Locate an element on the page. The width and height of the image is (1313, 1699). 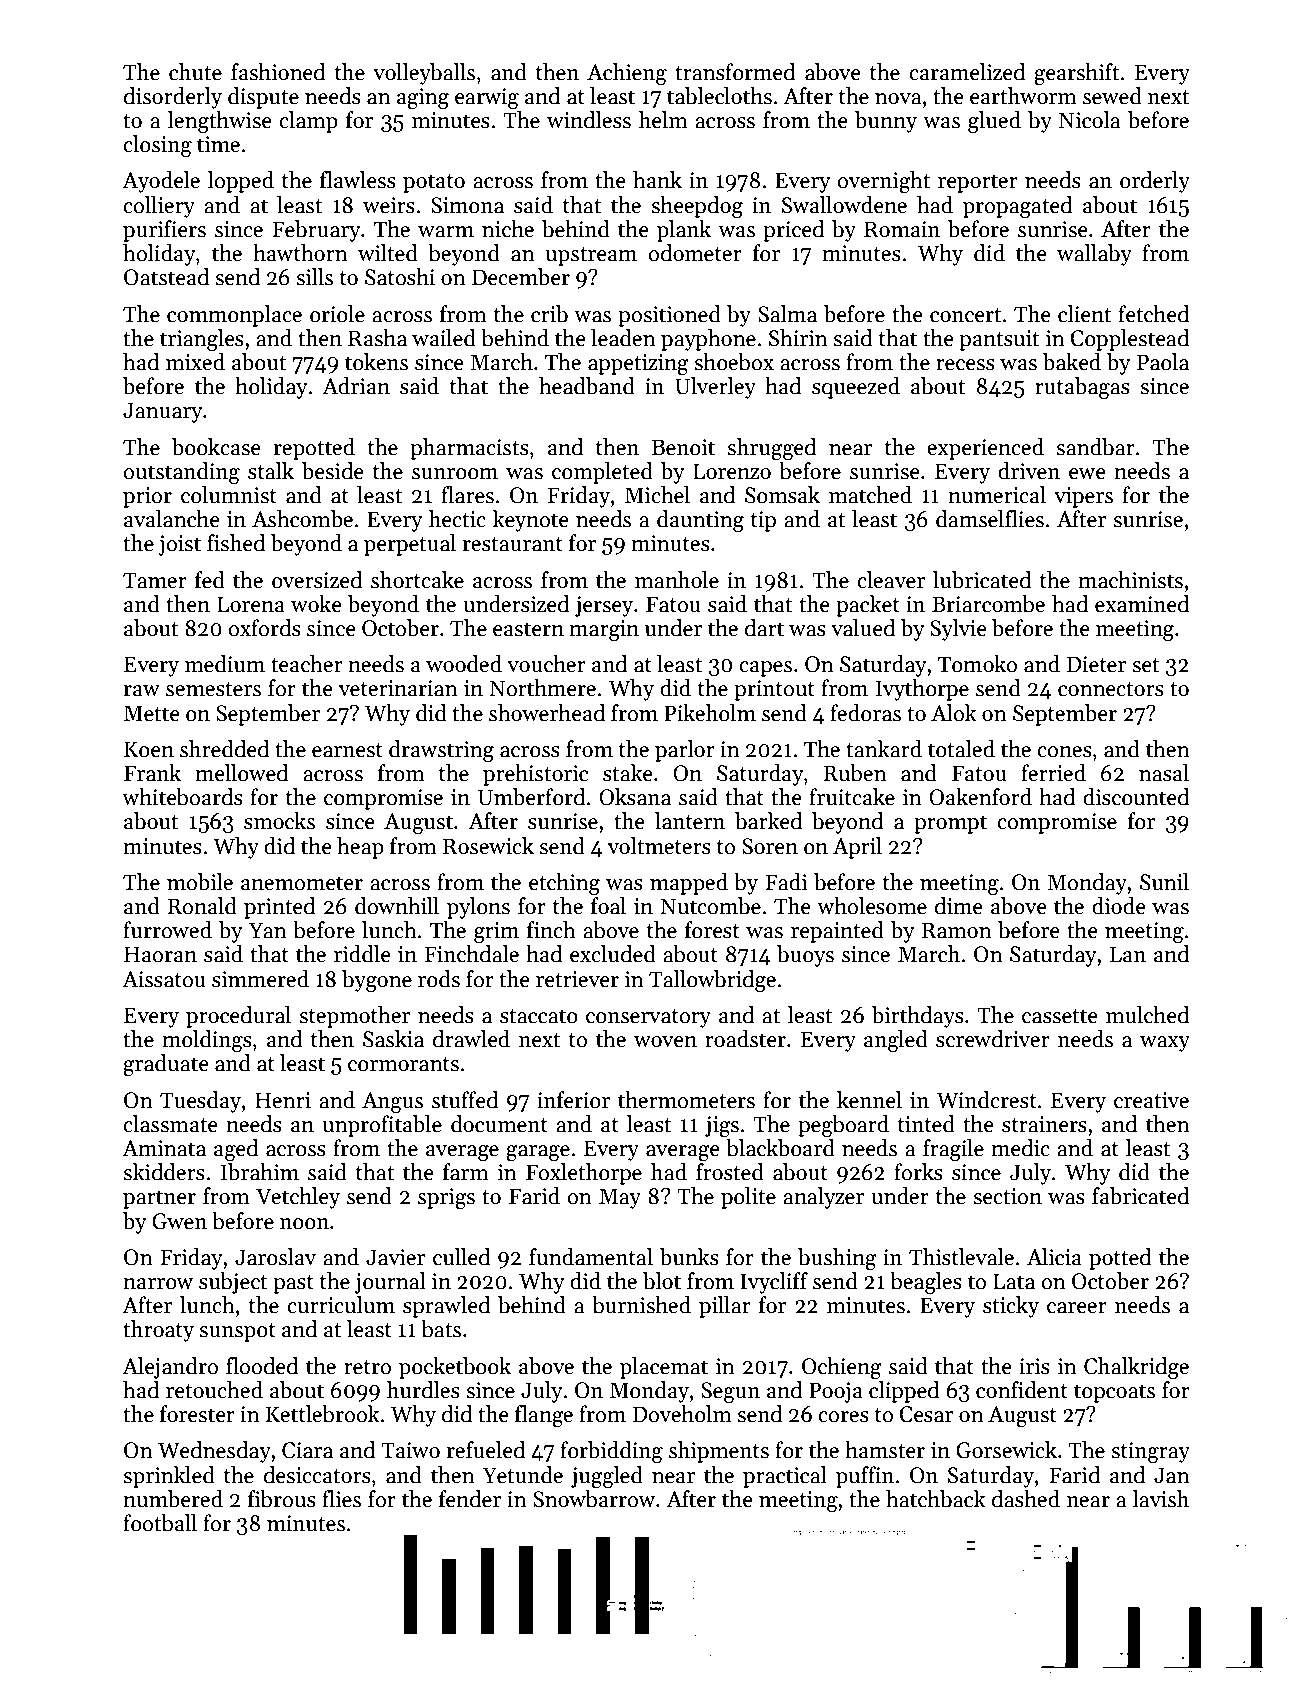
Romain is located at coordinates (902, 229).
